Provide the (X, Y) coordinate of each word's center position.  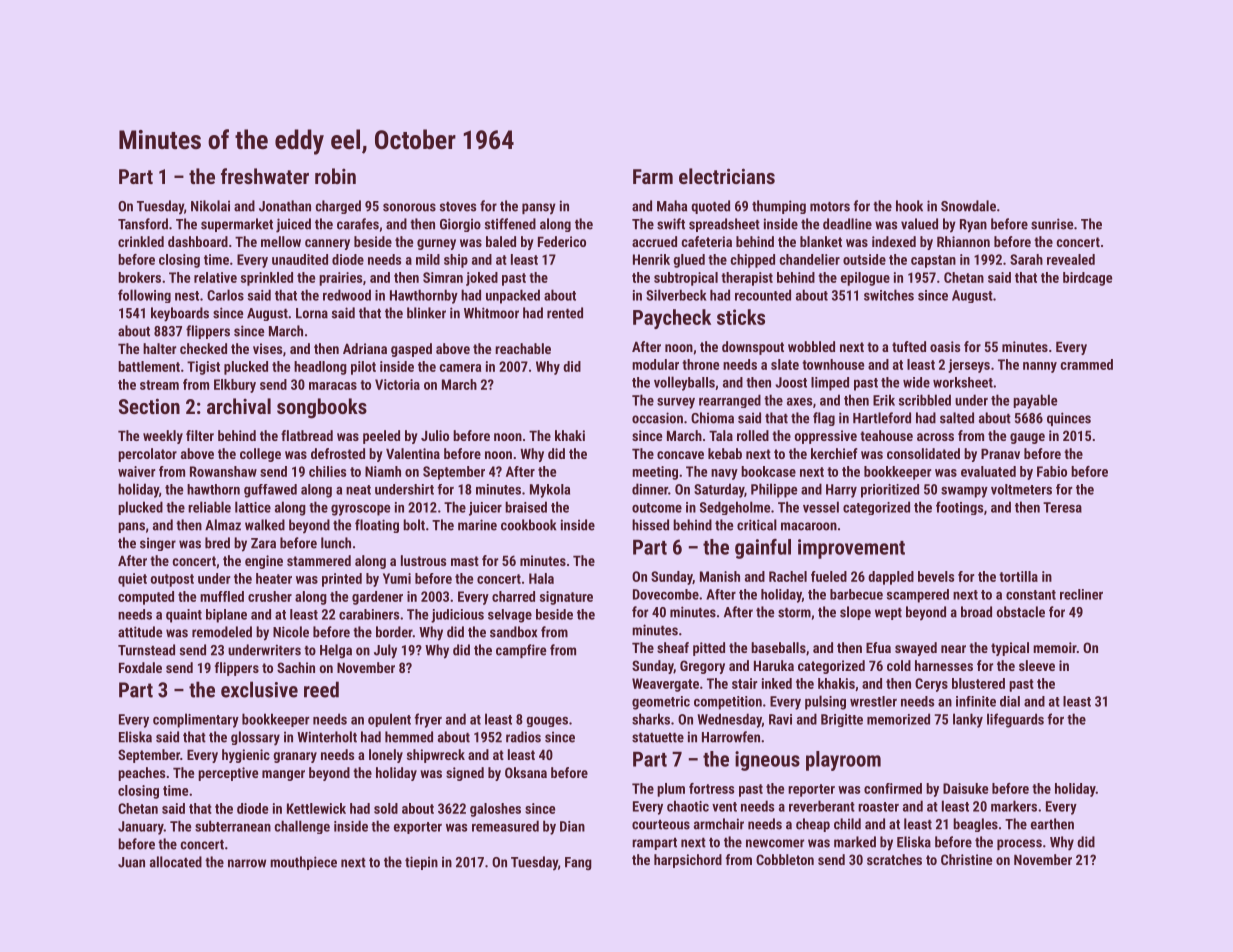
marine (477, 525)
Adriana (365, 348)
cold (899, 665)
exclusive (259, 689)
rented (565, 313)
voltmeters (1021, 489)
